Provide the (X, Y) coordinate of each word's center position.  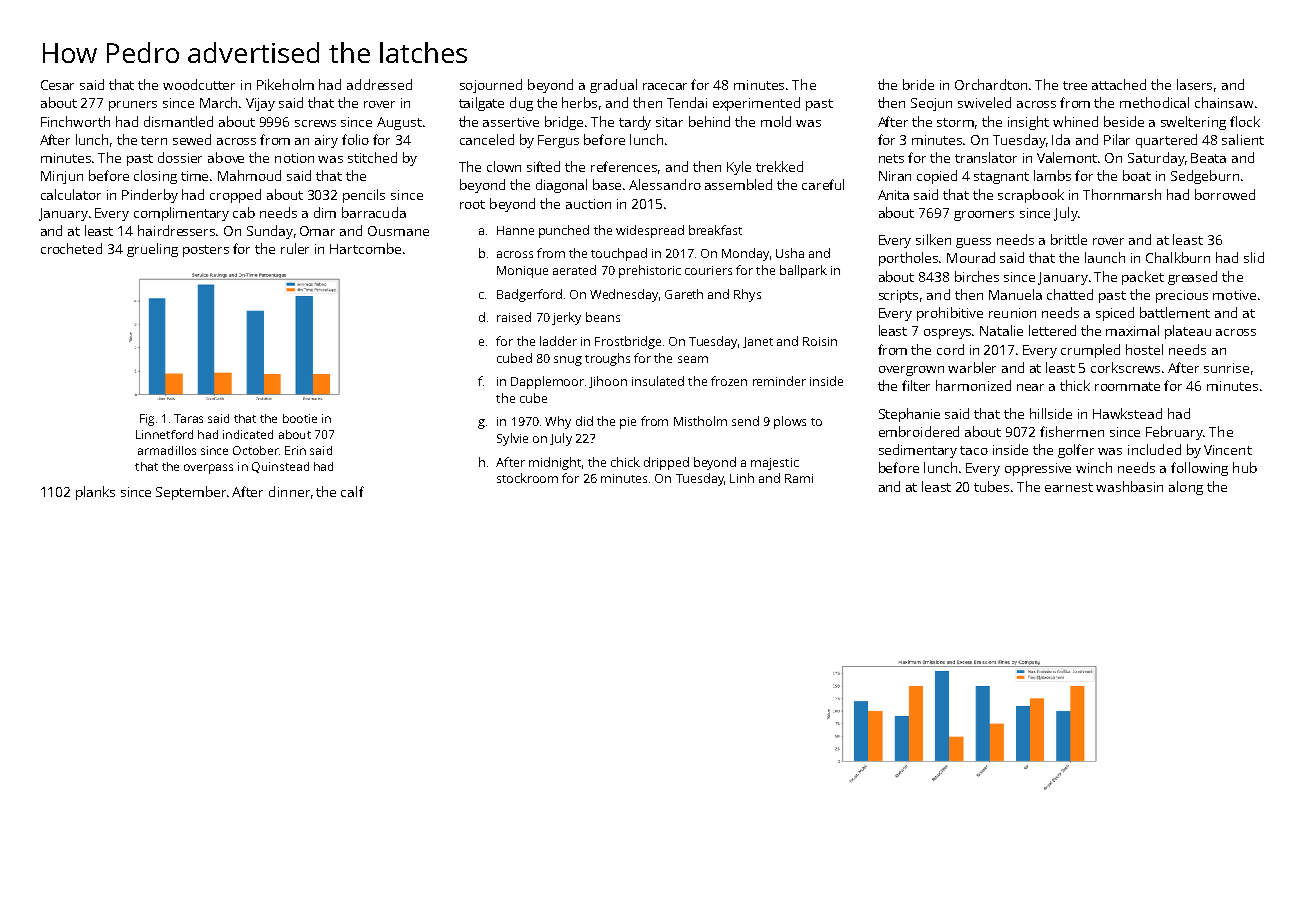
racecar (665, 86)
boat (1137, 175)
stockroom (527, 478)
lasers (1194, 84)
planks (95, 493)
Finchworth (75, 121)
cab (244, 212)
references (624, 166)
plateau (1188, 332)
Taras (188, 418)
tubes (991, 486)
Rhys (747, 295)
